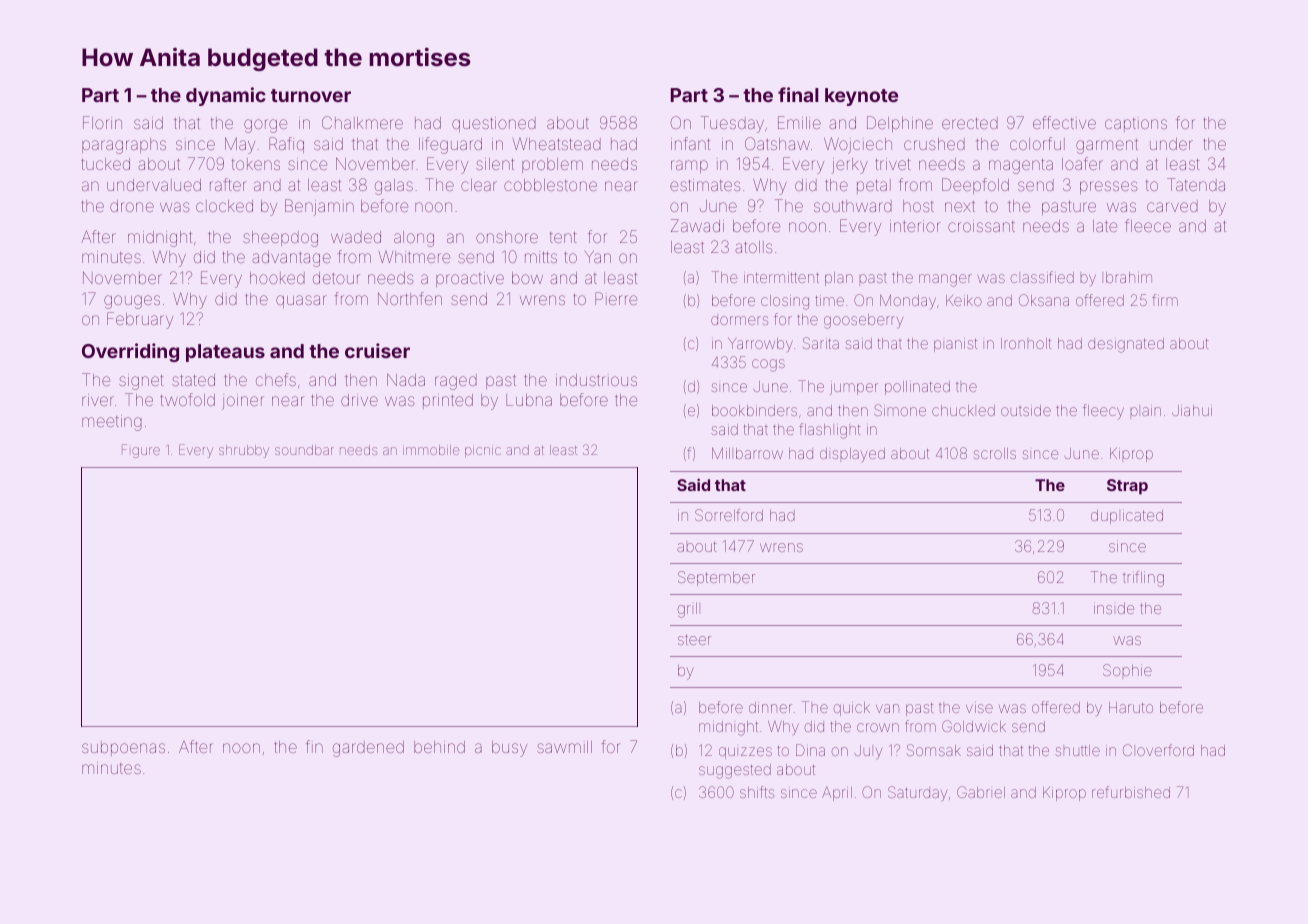  Describe the element at coordinates (557, 144) in the document. I see `Wheatstead` at that location.
